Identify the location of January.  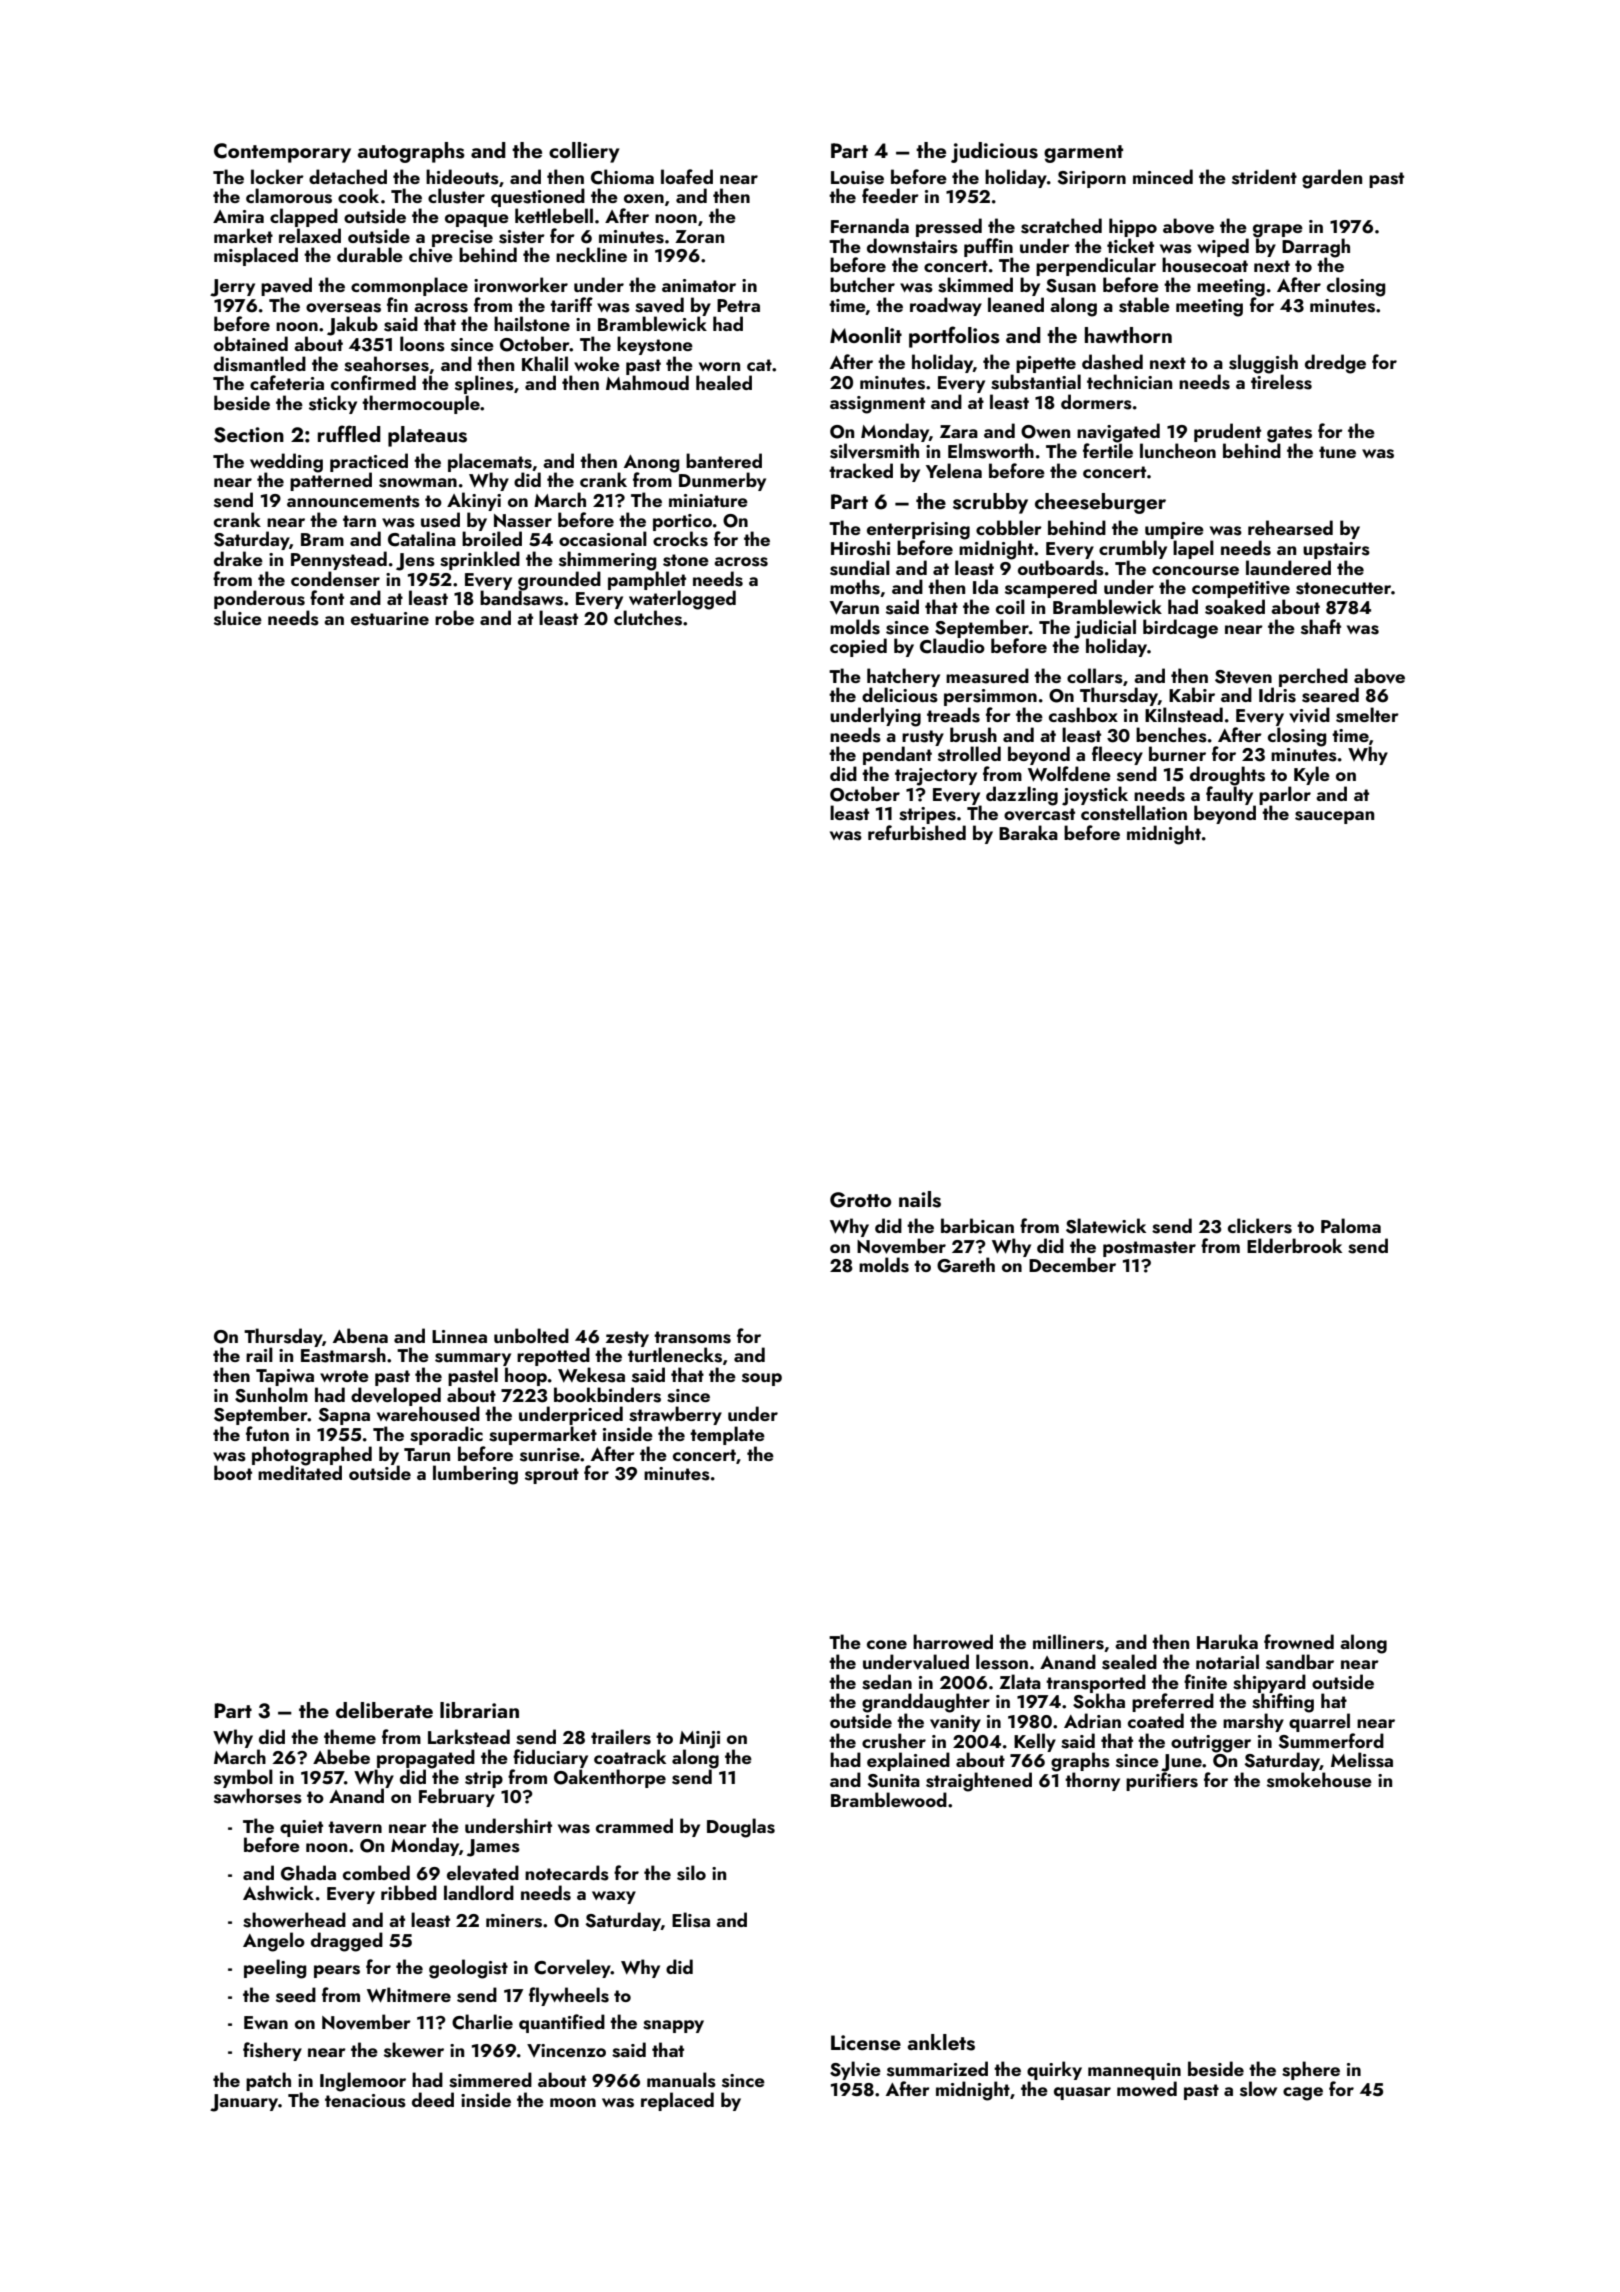
(244, 2103).
